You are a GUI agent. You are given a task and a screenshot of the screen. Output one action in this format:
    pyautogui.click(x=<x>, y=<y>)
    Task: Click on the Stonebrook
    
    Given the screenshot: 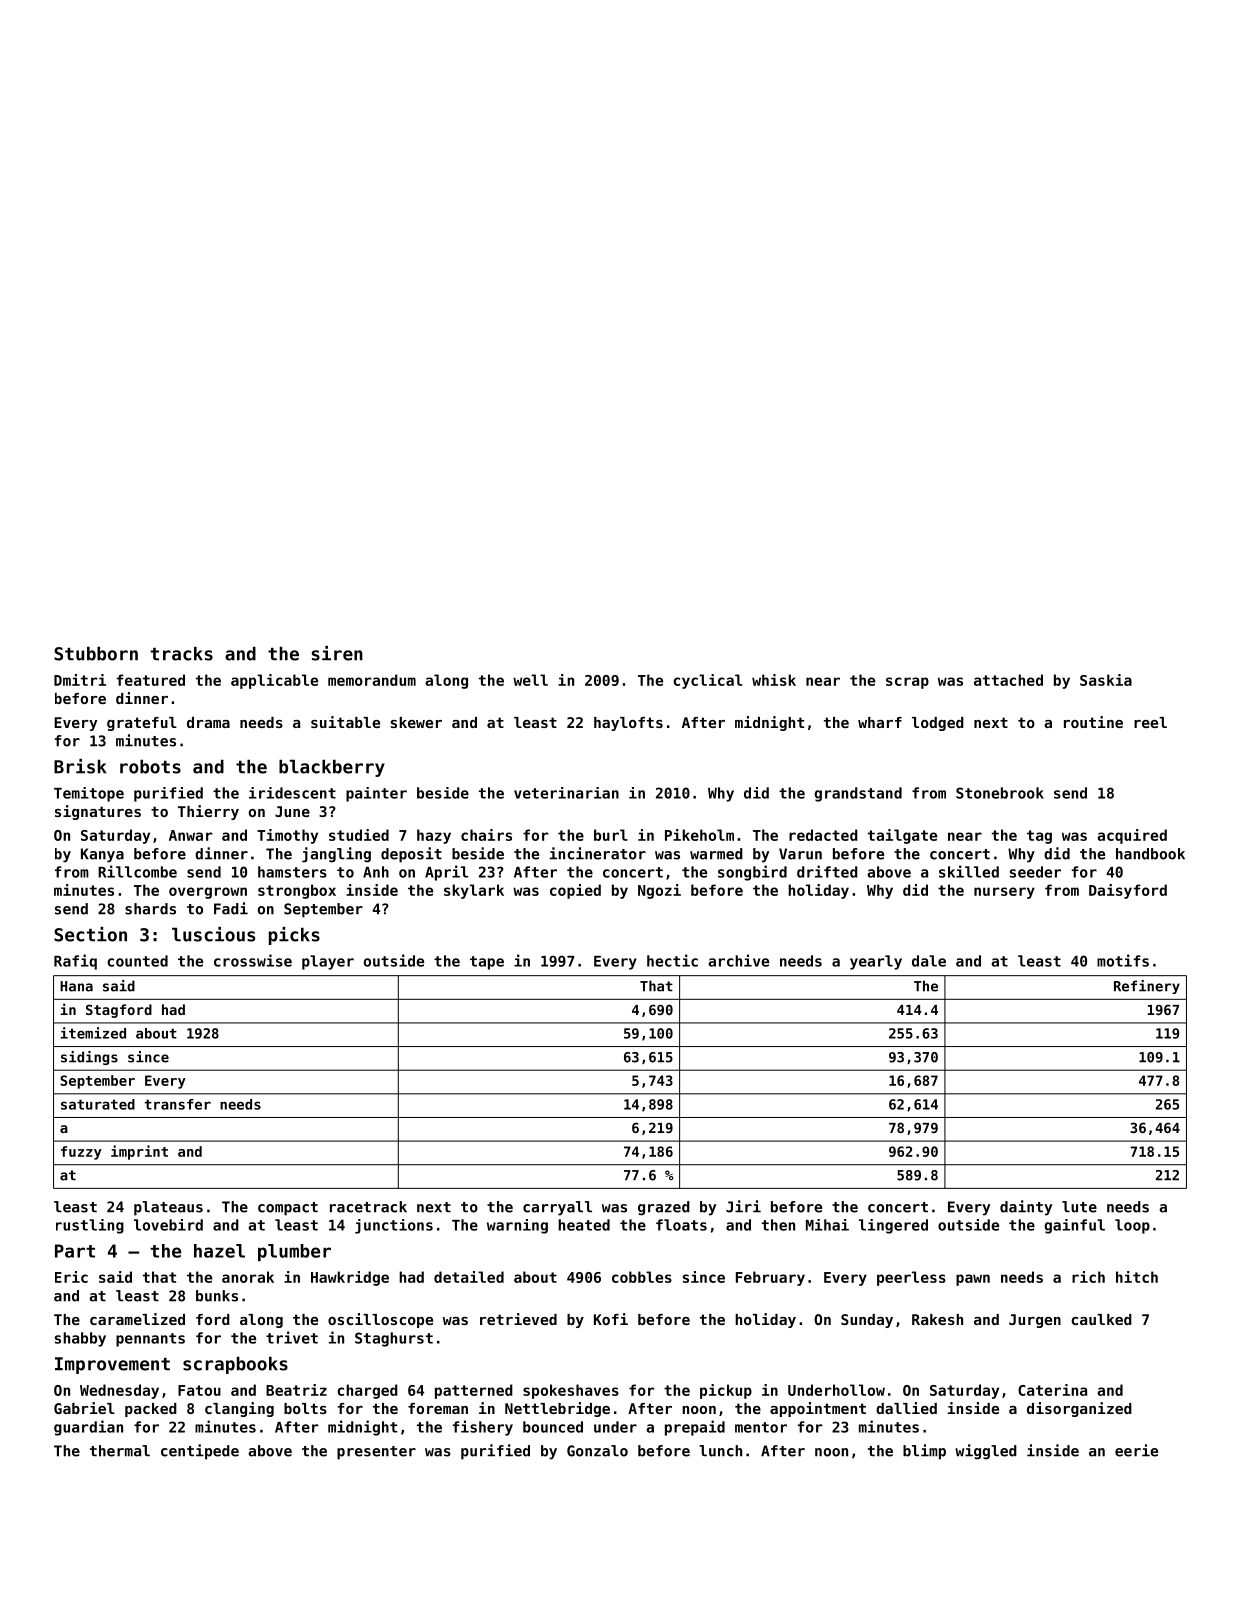 What is the action you would take?
    pyautogui.click(x=1000, y=793)
